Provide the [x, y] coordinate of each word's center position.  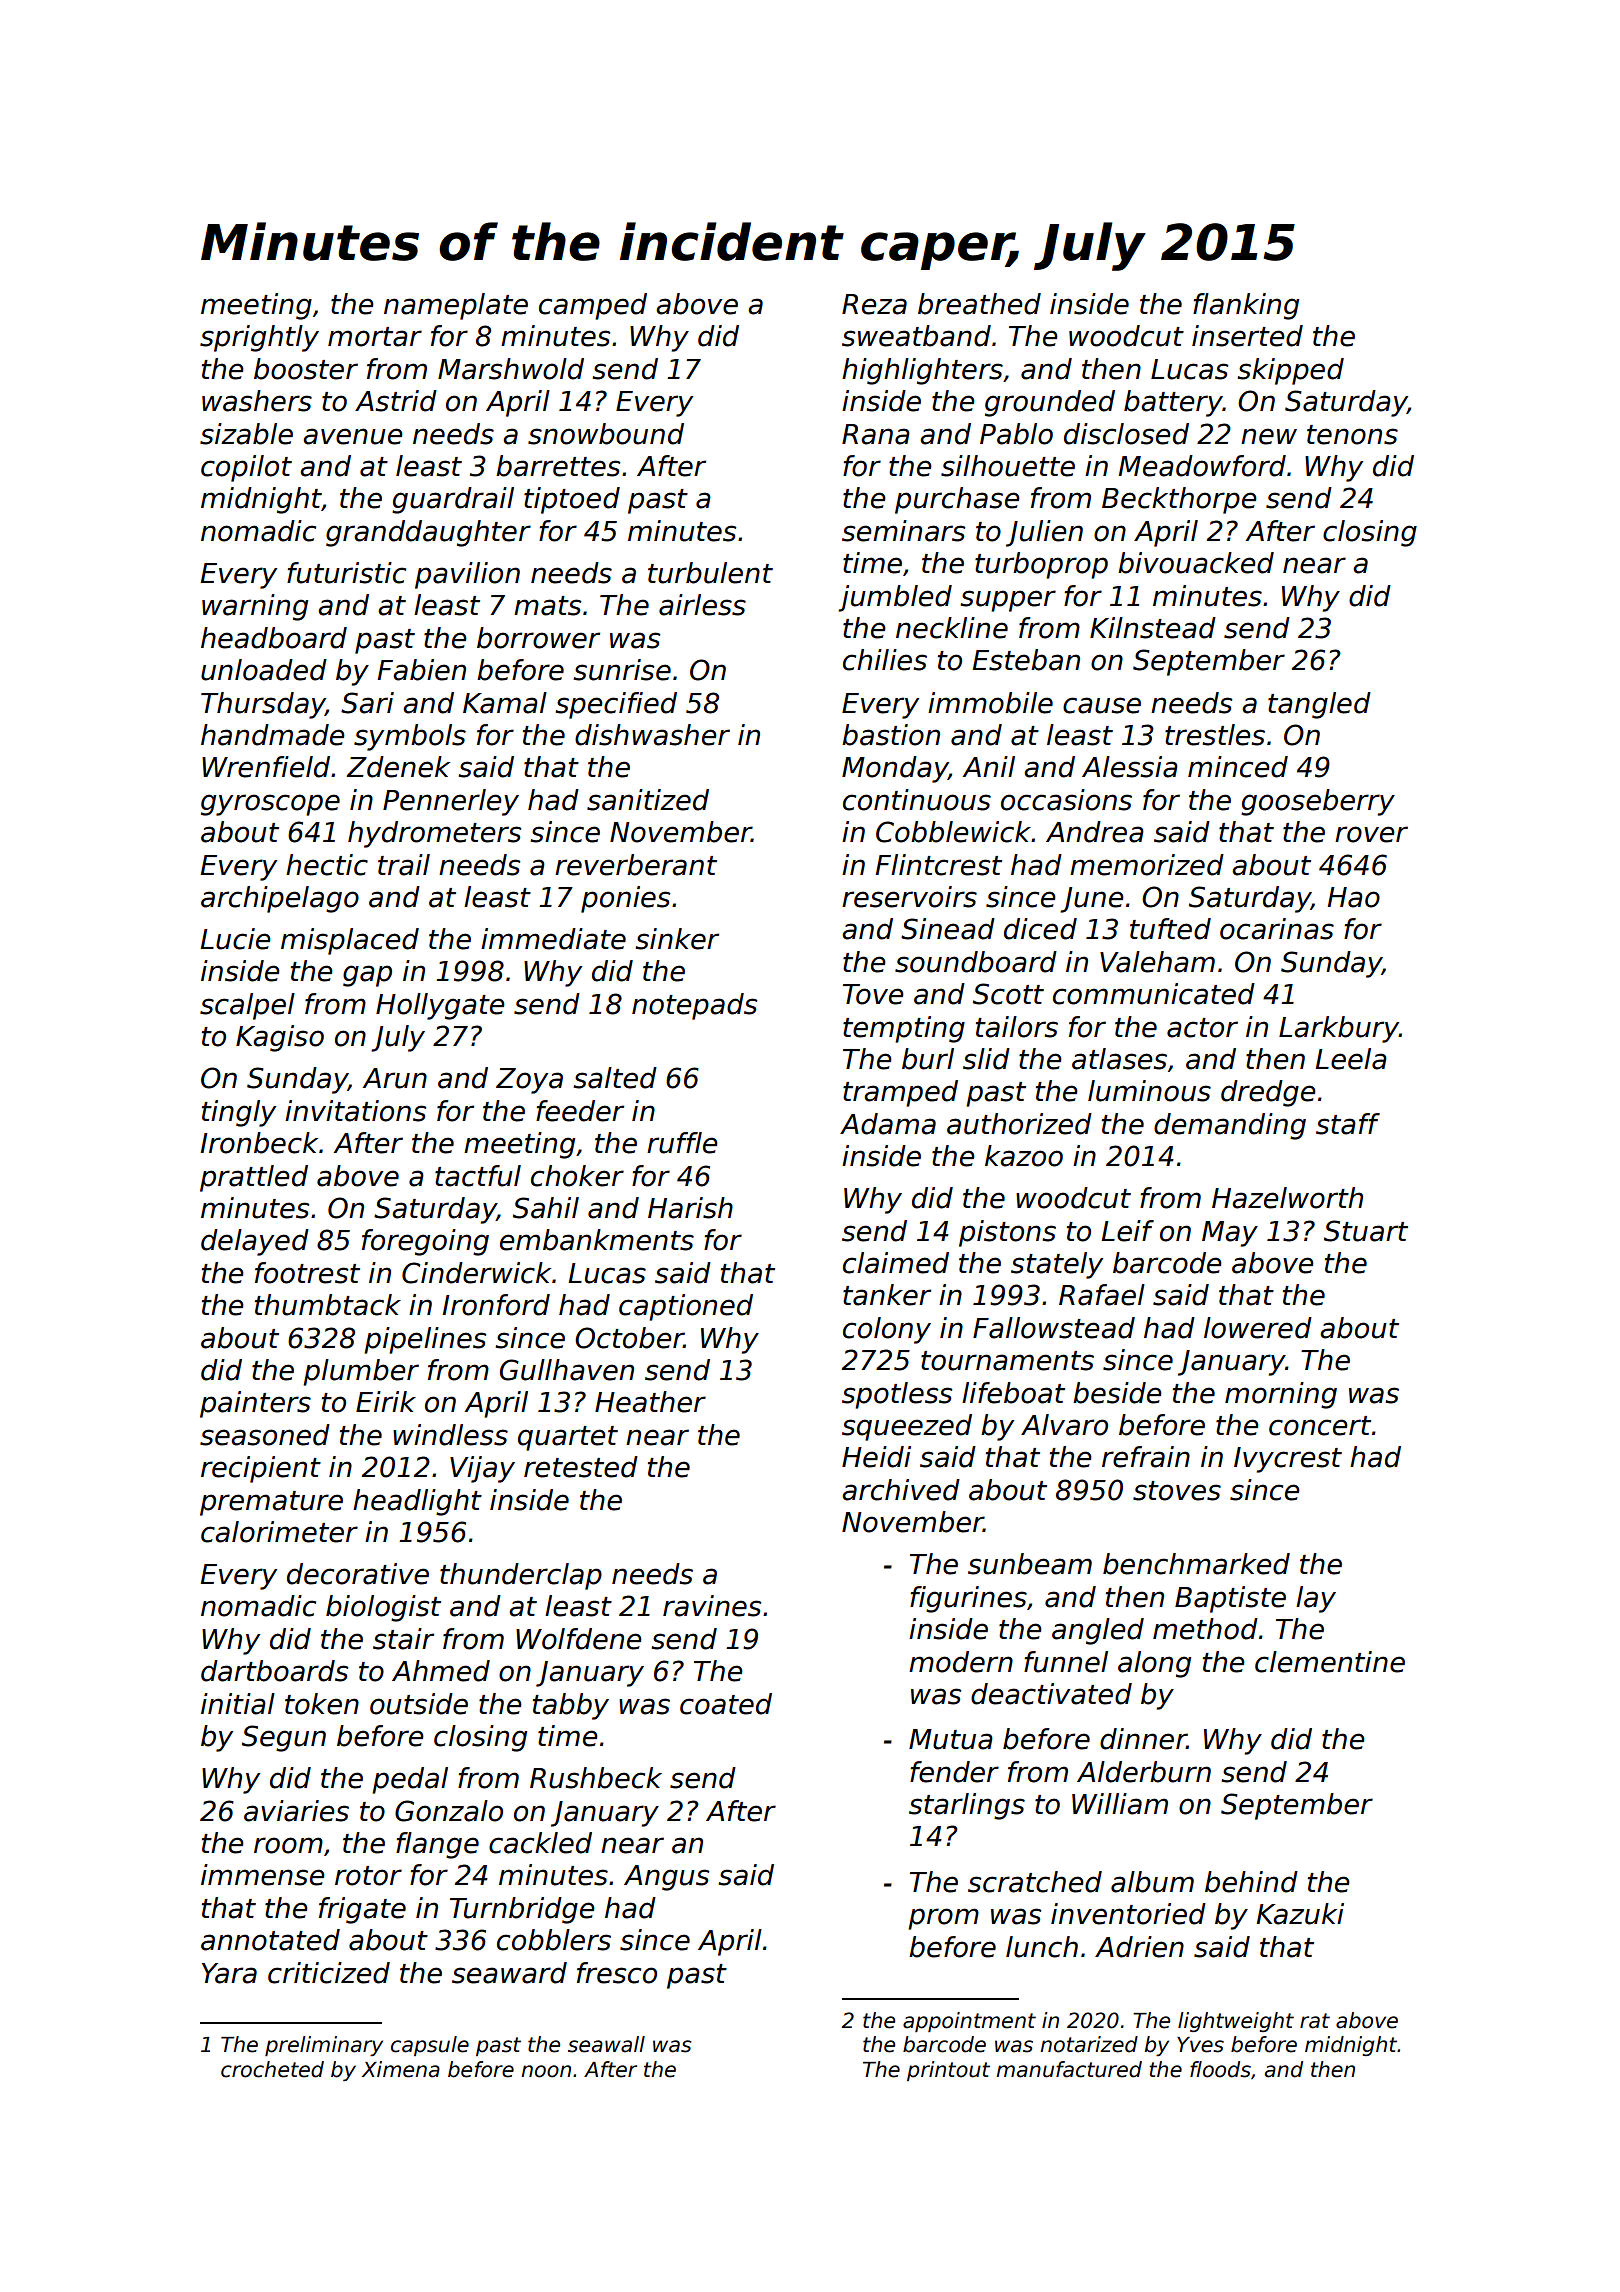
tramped [900, 1093]
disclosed [1126, 434]
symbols [410, 737]
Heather [650, 1402]
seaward [509, 1973]
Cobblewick [953, 832]
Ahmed [441, 1671]
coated [726, 1704]
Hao [1353, 897]
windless [450, 1435]
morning [1281, 1395]
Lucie [235, 939]
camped [593, 306]
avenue [353, 436]
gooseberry [1318, 802]
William [1120, 1804]
